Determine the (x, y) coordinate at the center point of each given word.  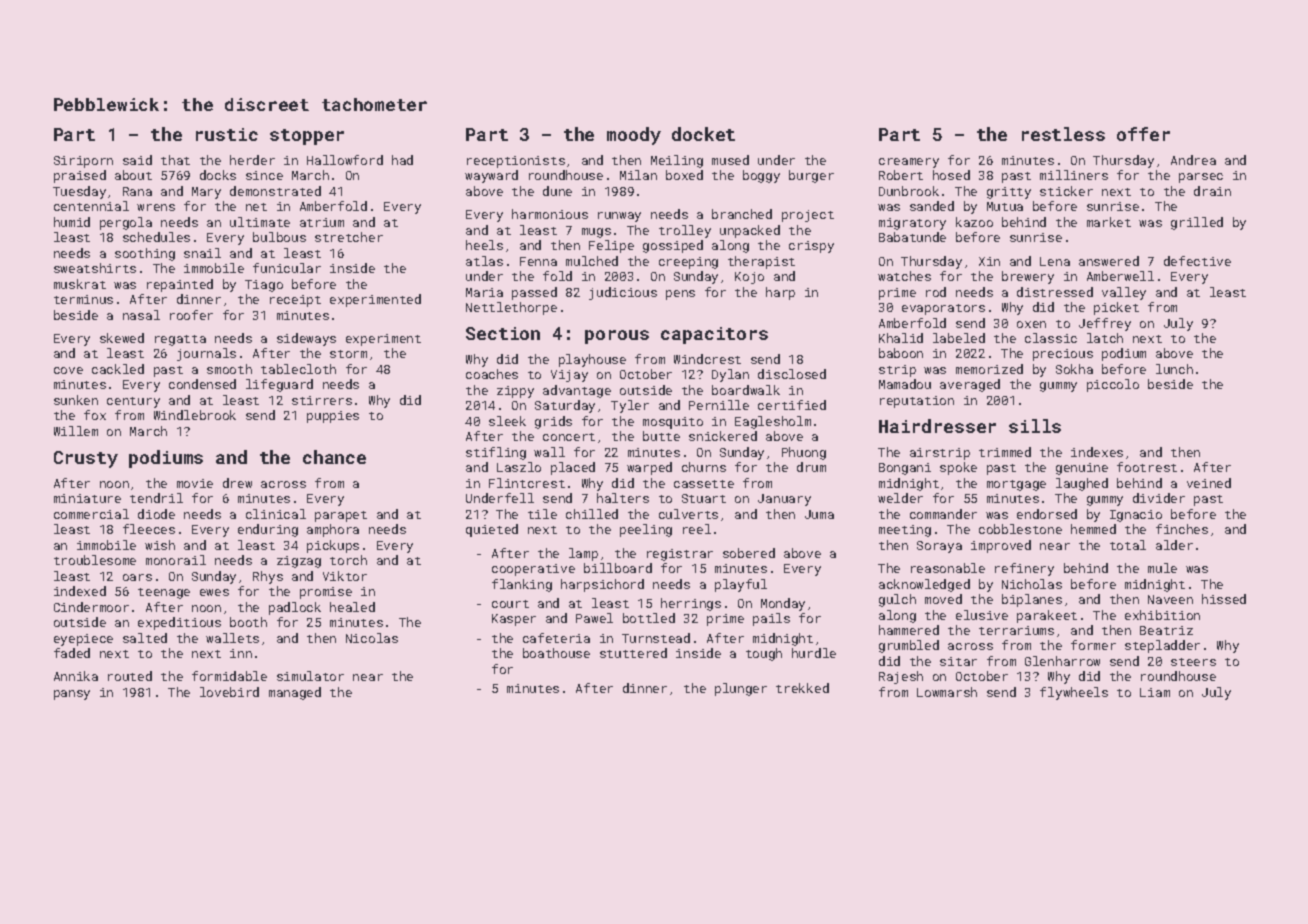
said (137, 160)
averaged (970, 385)
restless (1063, 134)
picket (1116, 308)
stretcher (349, 237)
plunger (741, 689)
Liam (1155, 692)
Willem (76, 431)
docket (703, 134)
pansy (72, 695)
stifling (496, 453)
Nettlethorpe (511, 308)
